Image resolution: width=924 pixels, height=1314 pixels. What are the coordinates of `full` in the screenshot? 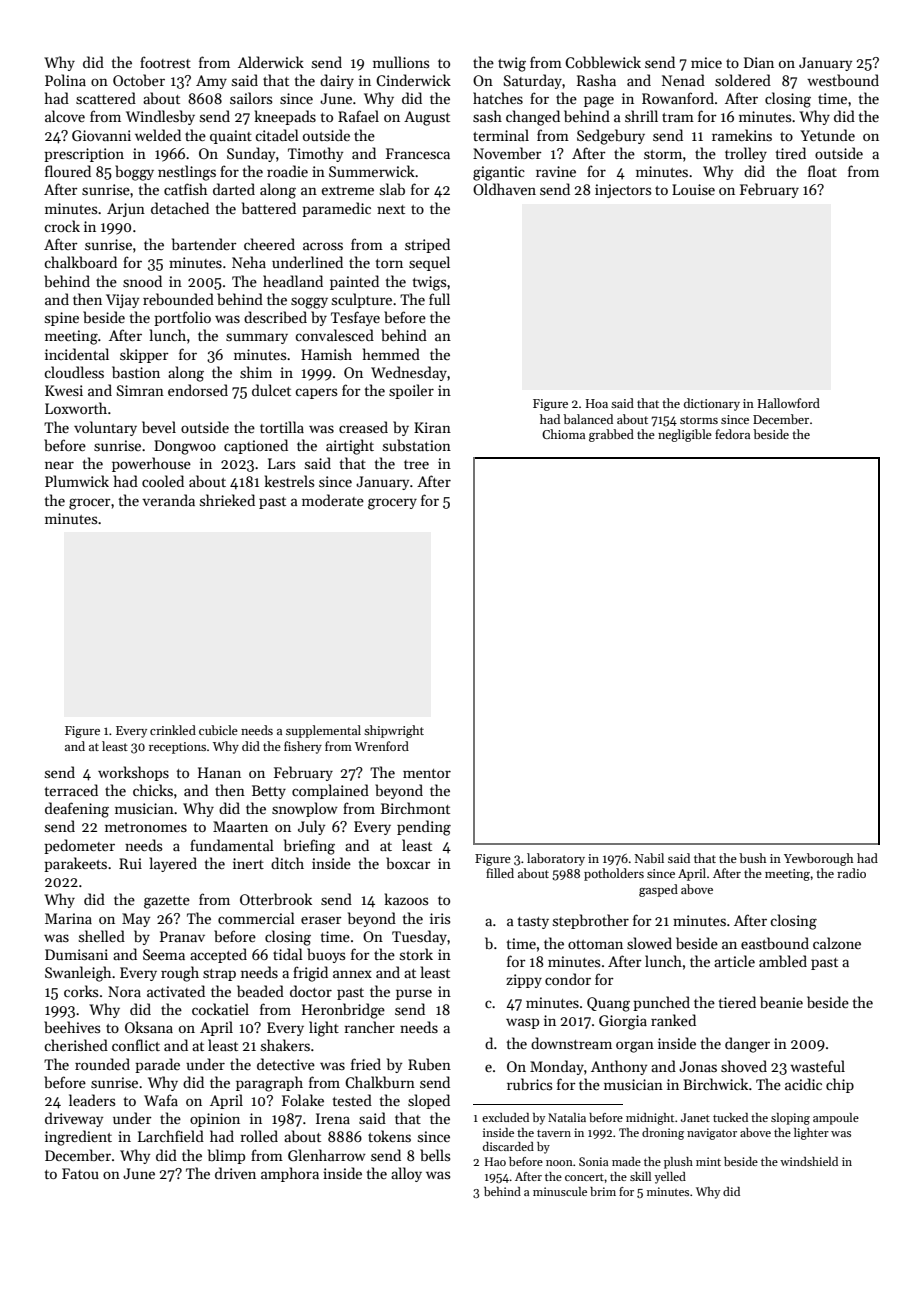 It's located at (439, 299).
